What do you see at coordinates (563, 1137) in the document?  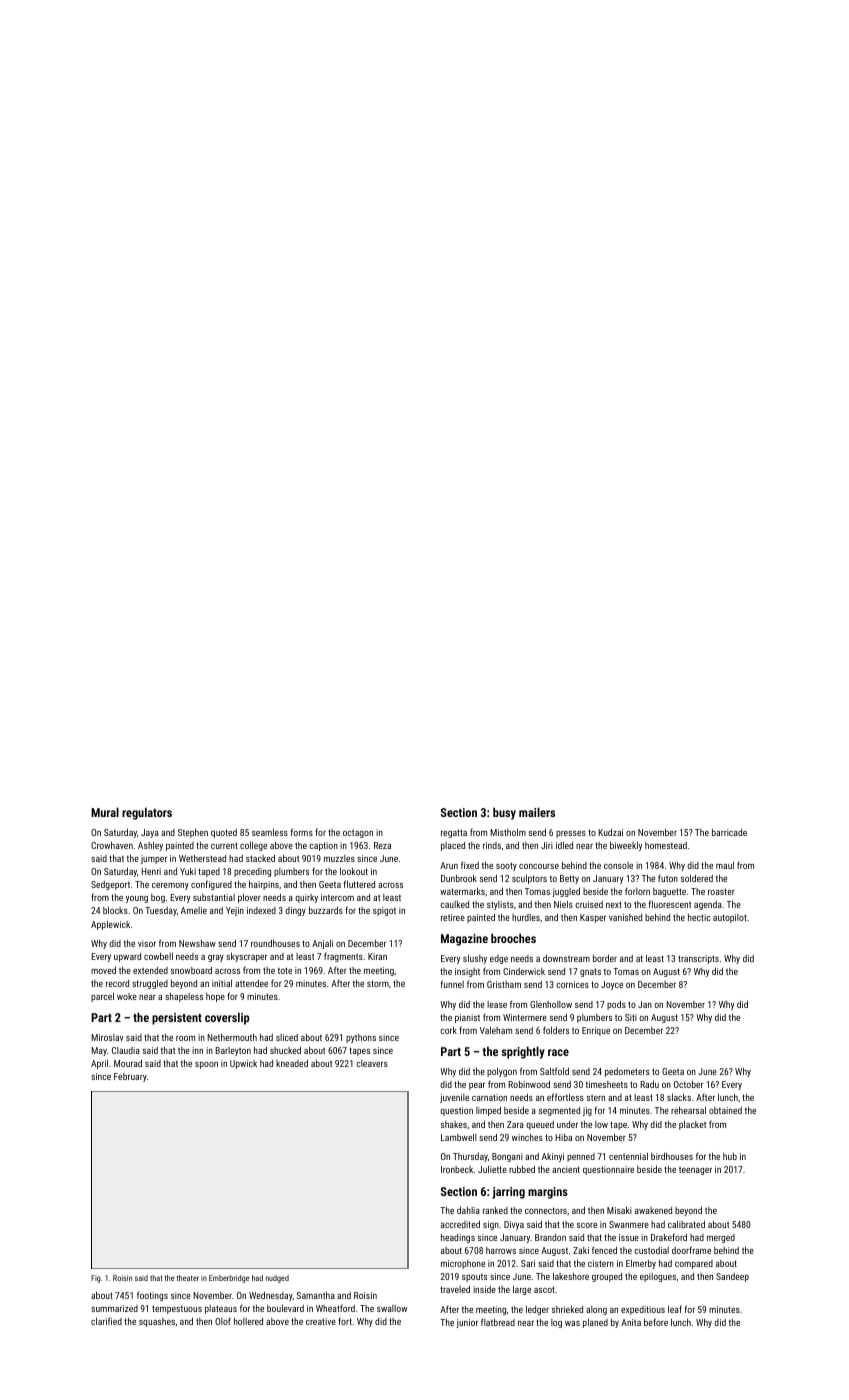 I see `Hiba` at bounding box center [563, 1137].
